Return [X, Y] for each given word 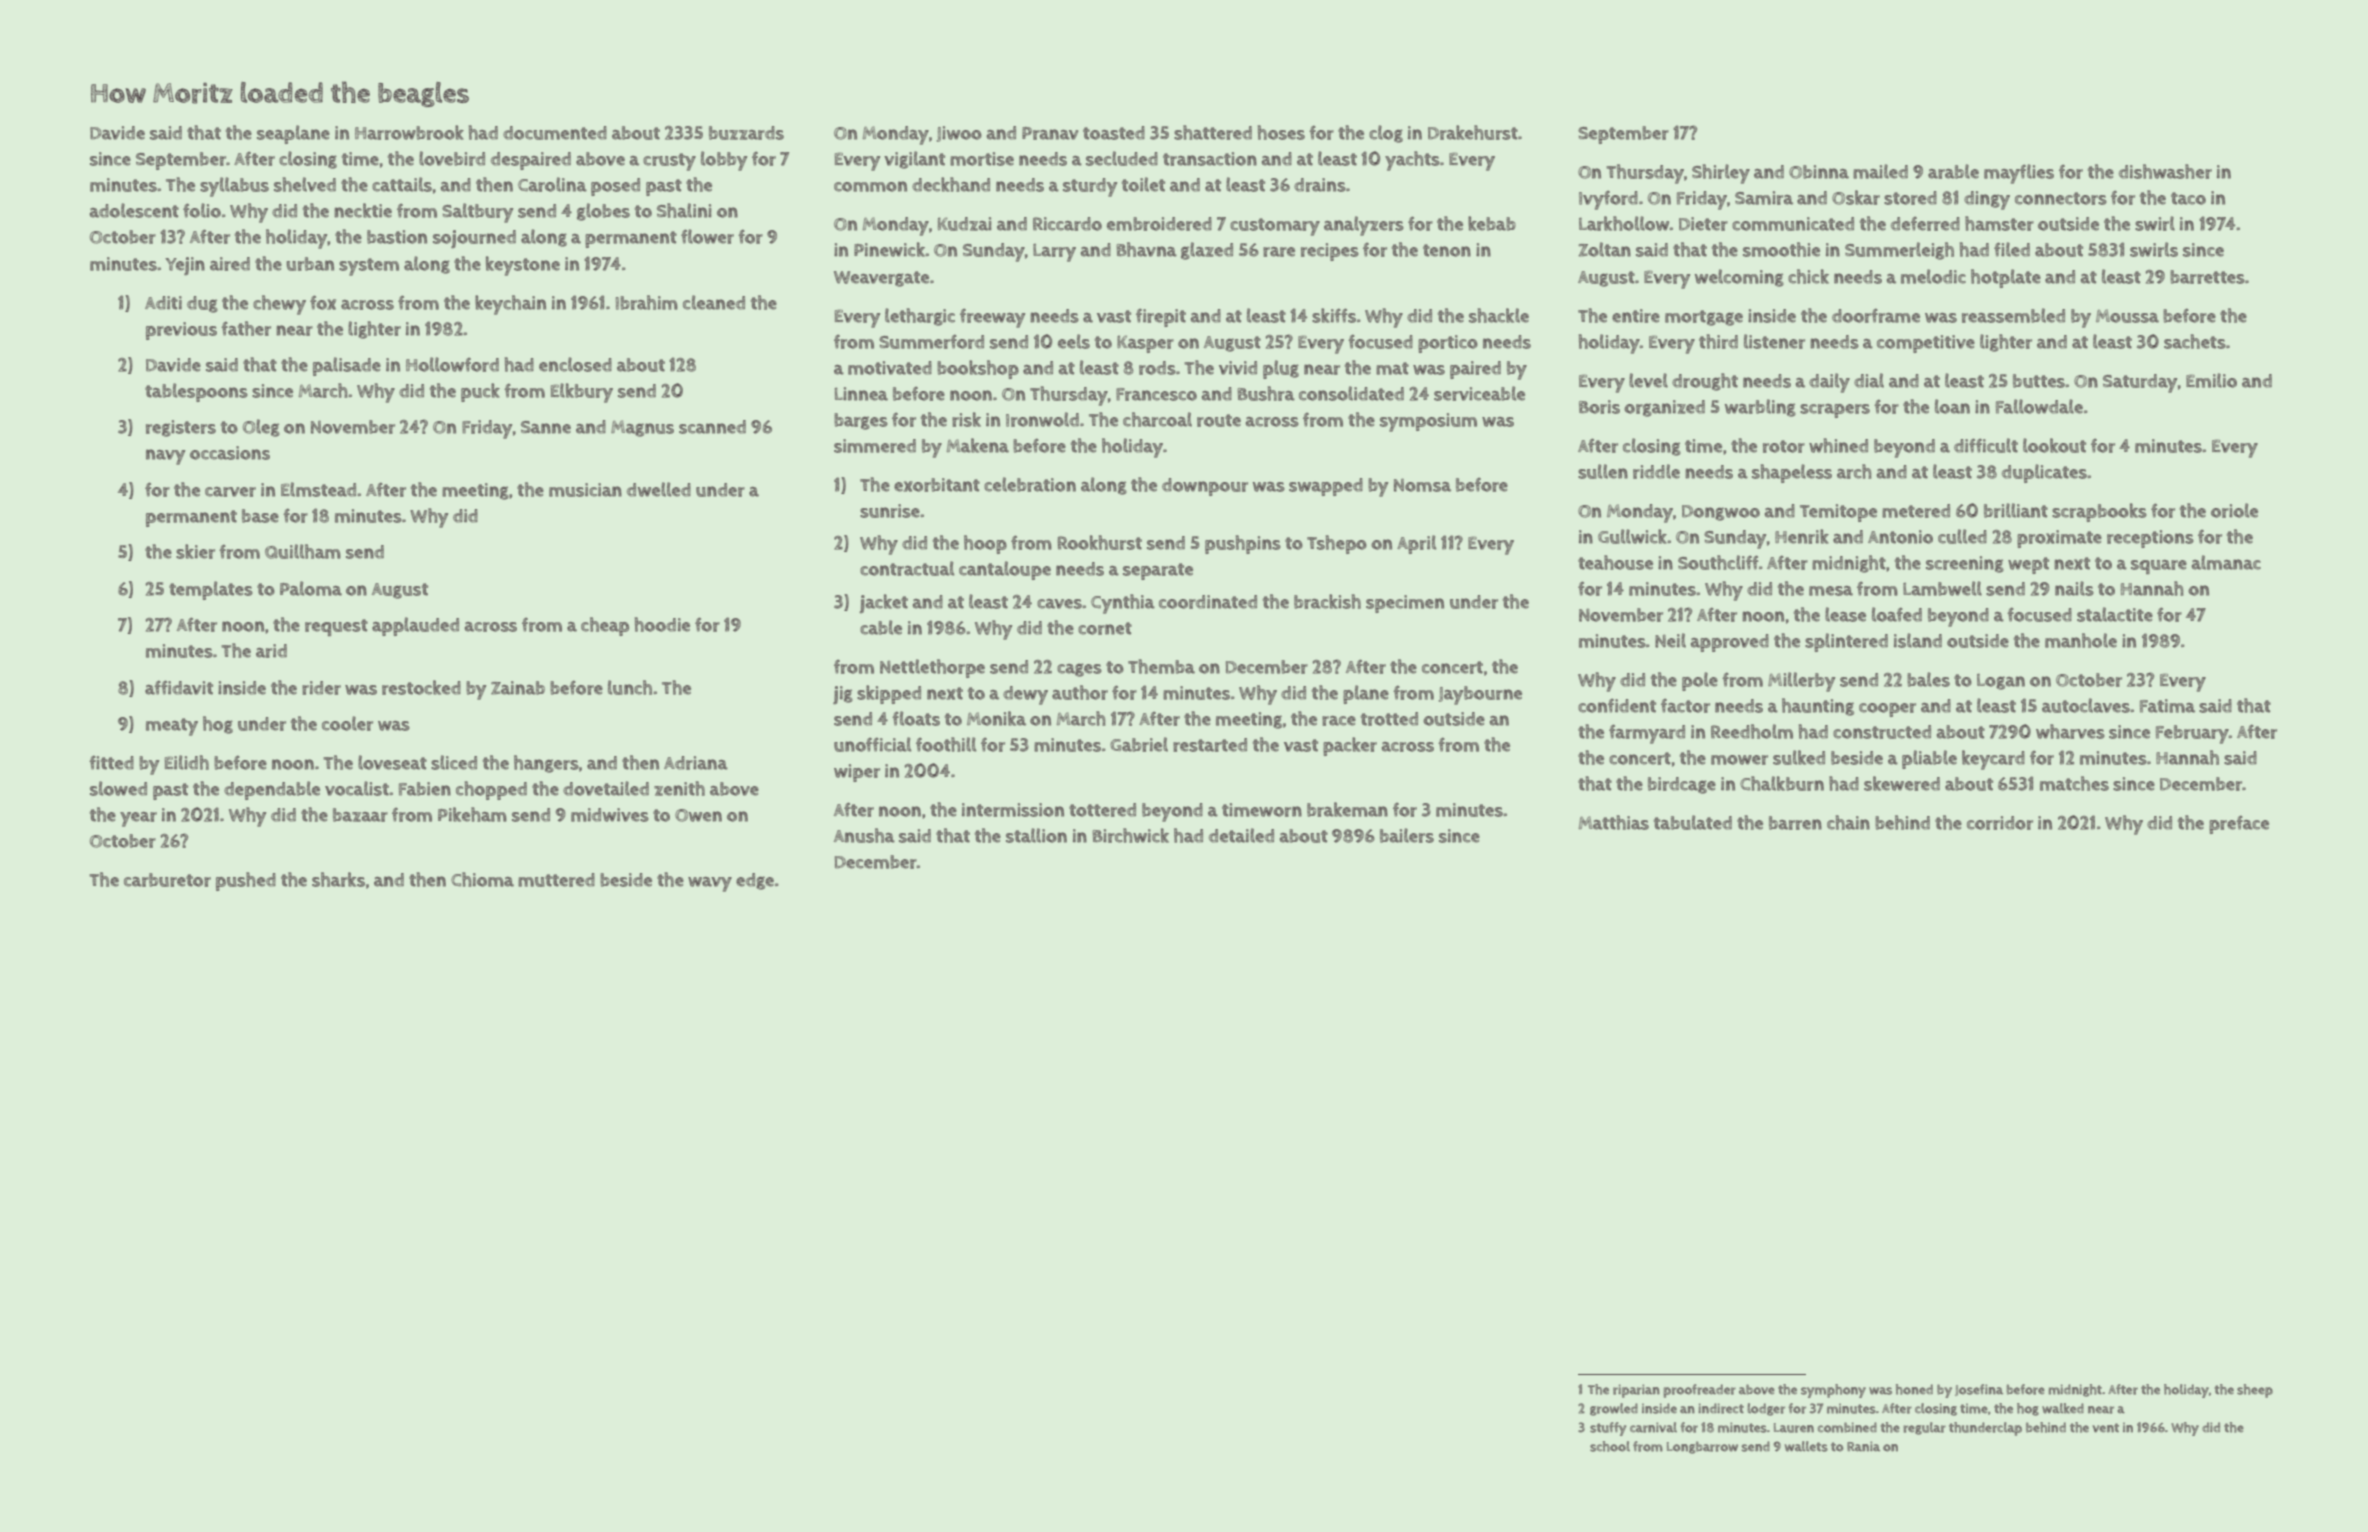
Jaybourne [1480, 695]
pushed [246, 881]
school [1610, 1446]
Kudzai [965, 224]
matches [2074, 783]
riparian [1636, 1391]
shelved [305, 184]
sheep [2255, 1391]
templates [211, 590]
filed [2012, 249]
